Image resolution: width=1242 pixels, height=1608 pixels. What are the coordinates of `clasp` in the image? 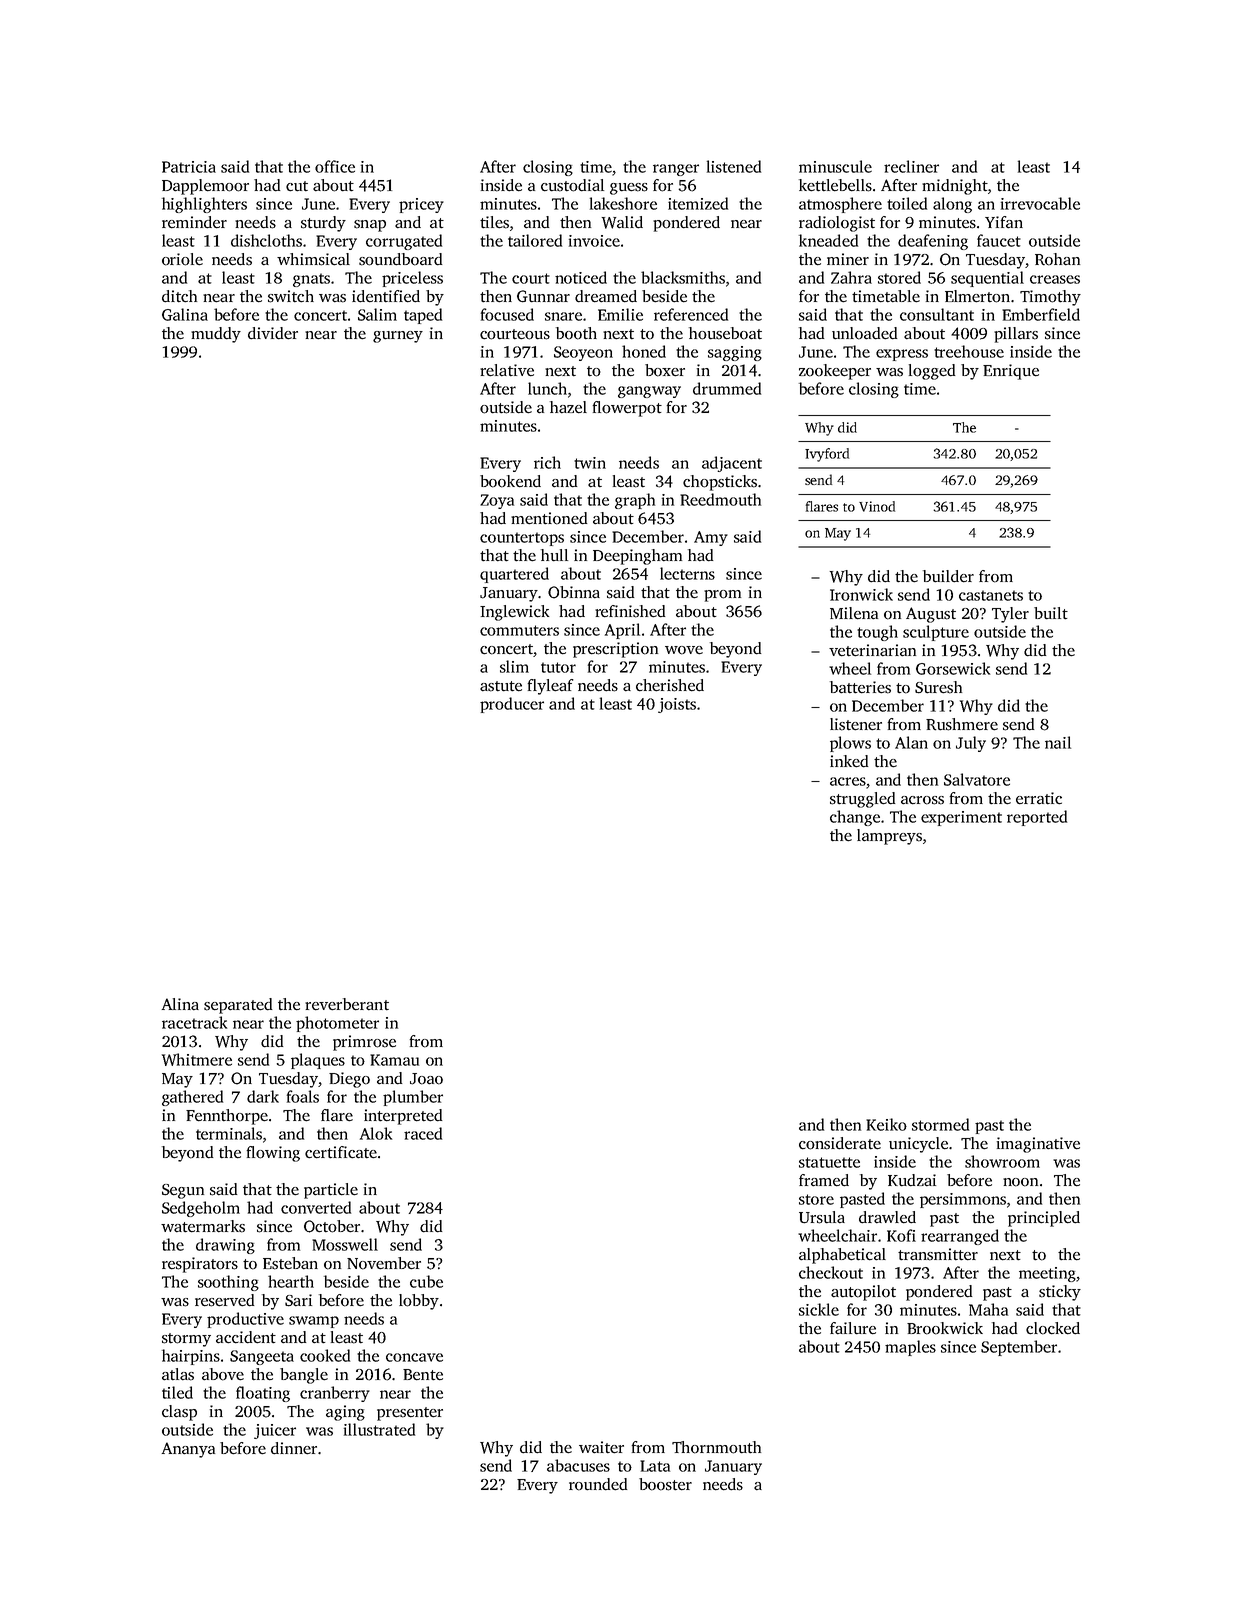 It's located at (179, 1413).
